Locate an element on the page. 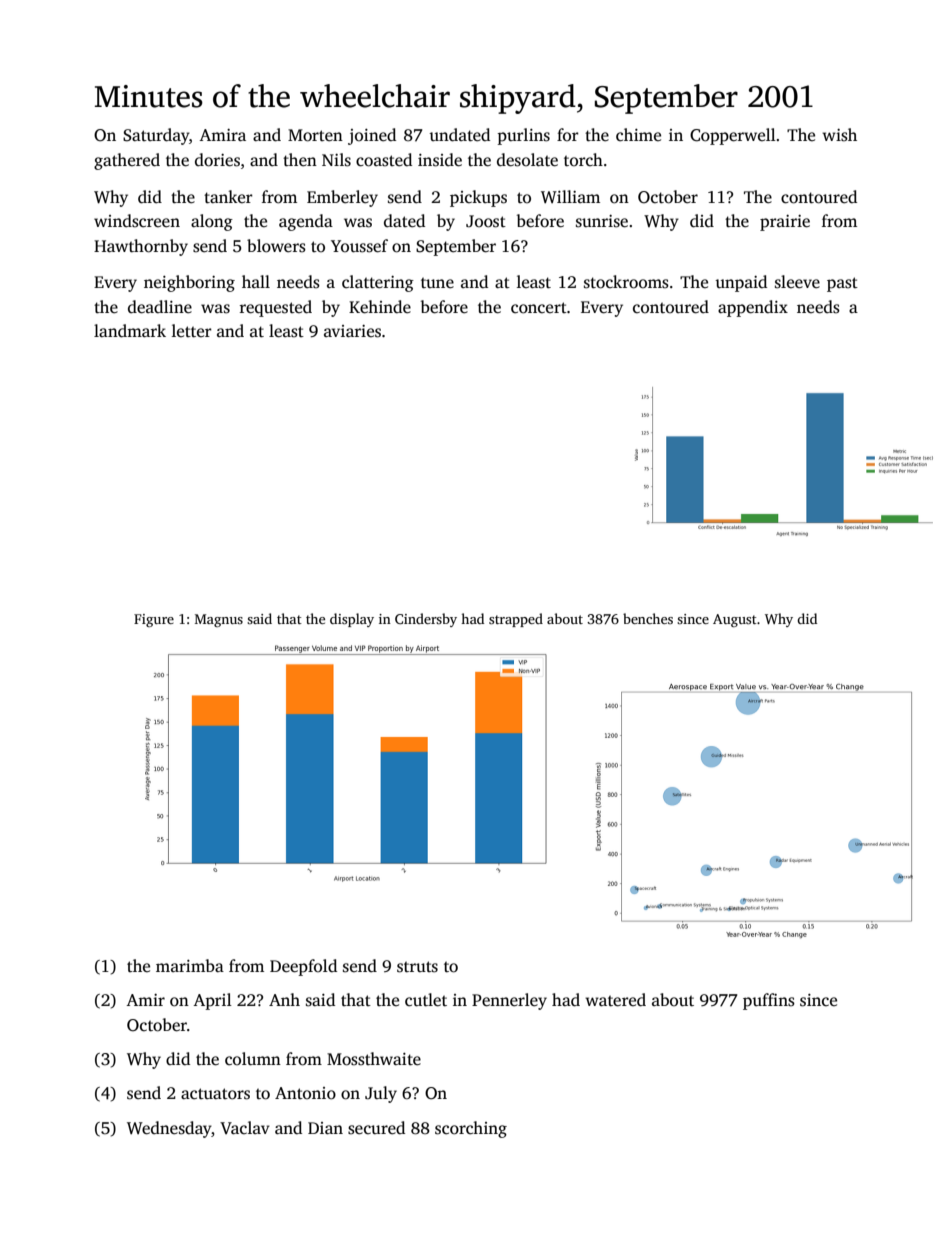 The image size is (952, 1233). concert is located at coordinates (539, 308).
